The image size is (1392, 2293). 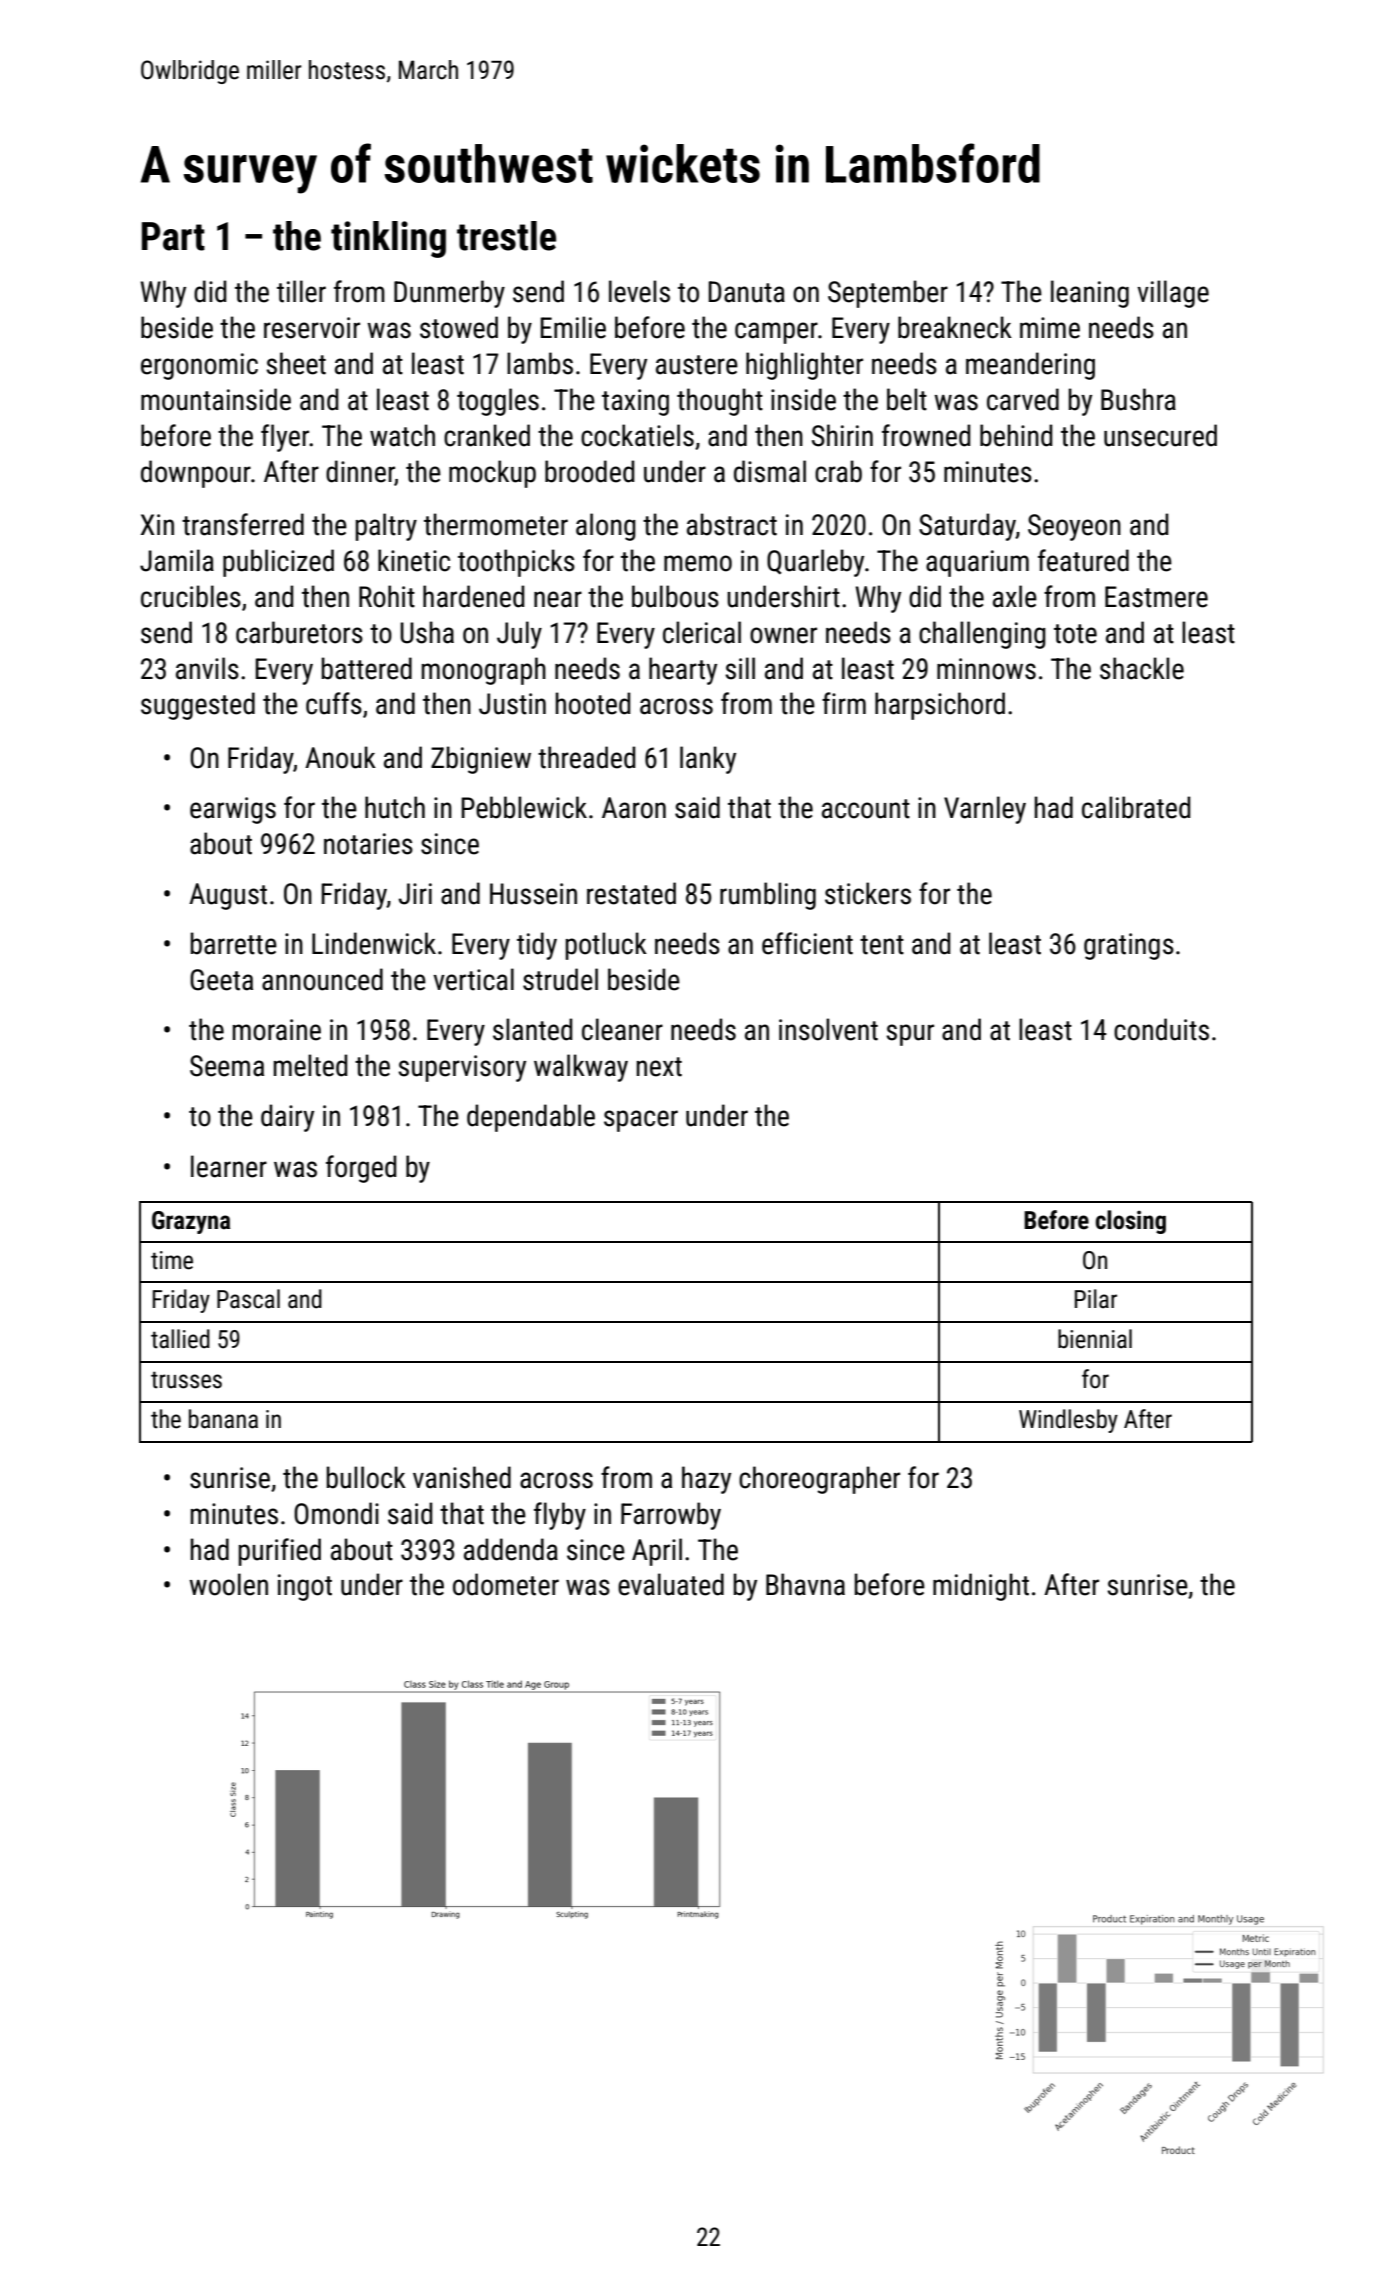 What do you see at coordinates (910, 1035) in the document?
I see `spur` at bounding box center [910, 1035].
